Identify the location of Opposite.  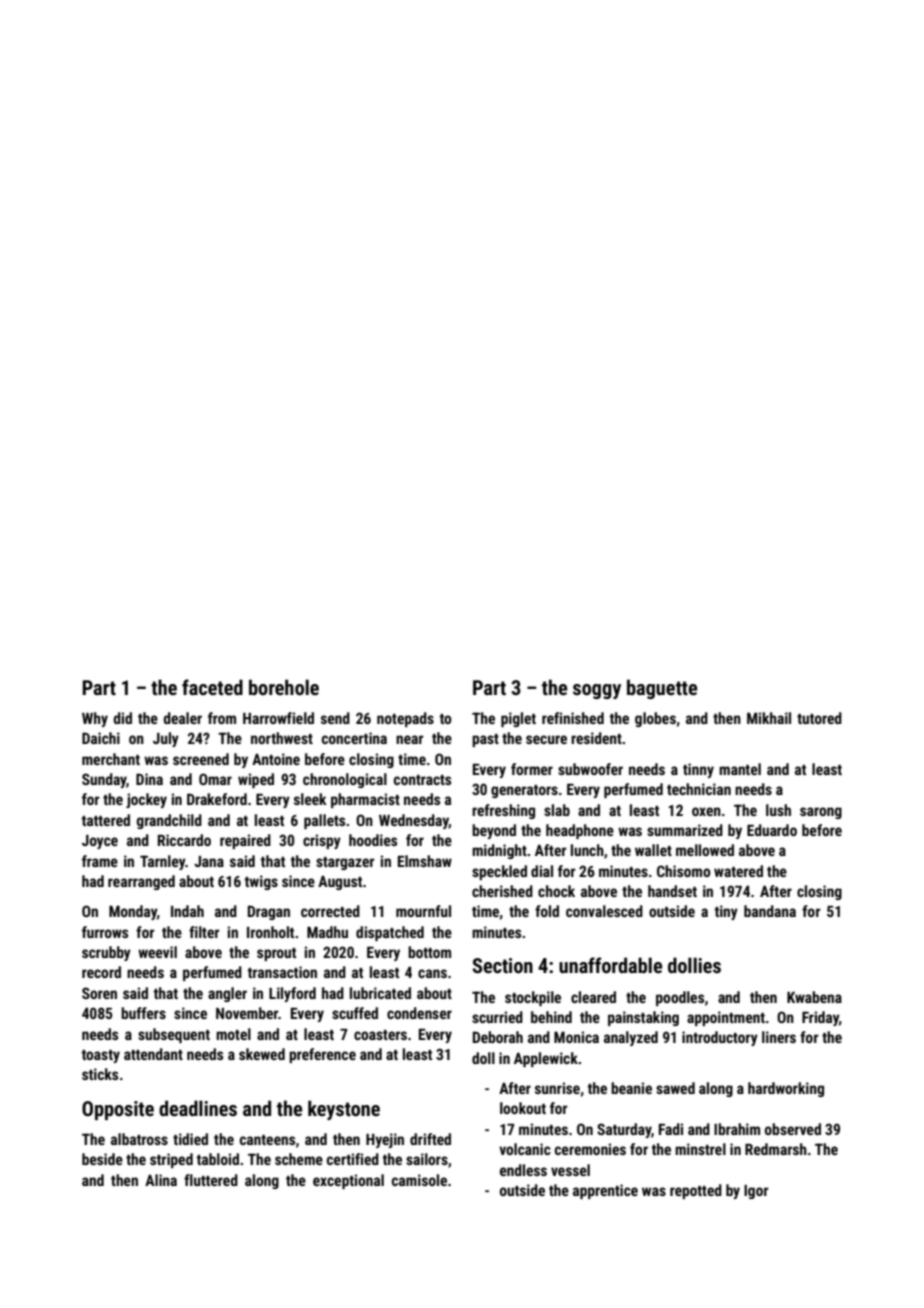
(118, 1110).
